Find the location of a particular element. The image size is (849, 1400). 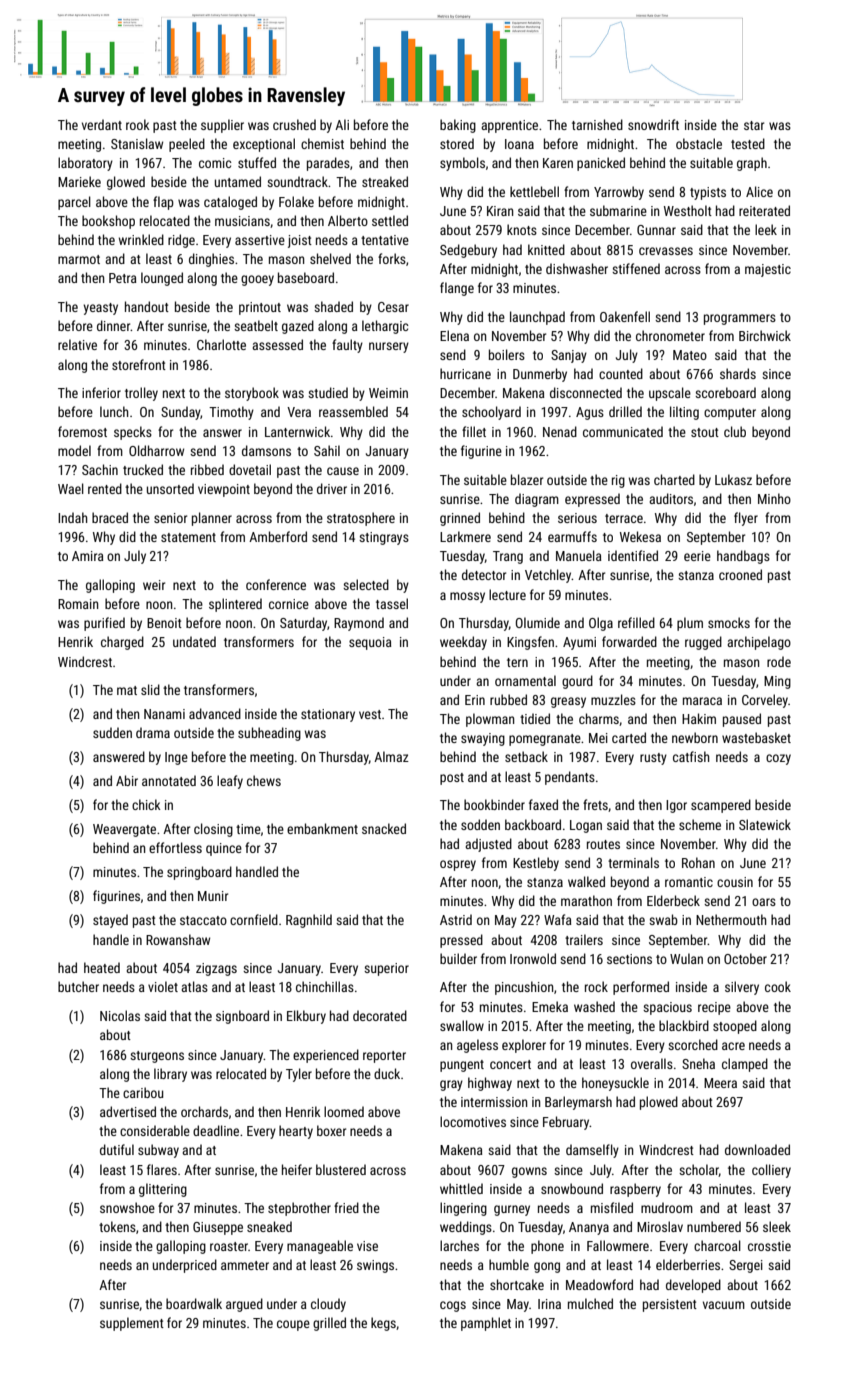

specks is located at coordinates (133, 433).
